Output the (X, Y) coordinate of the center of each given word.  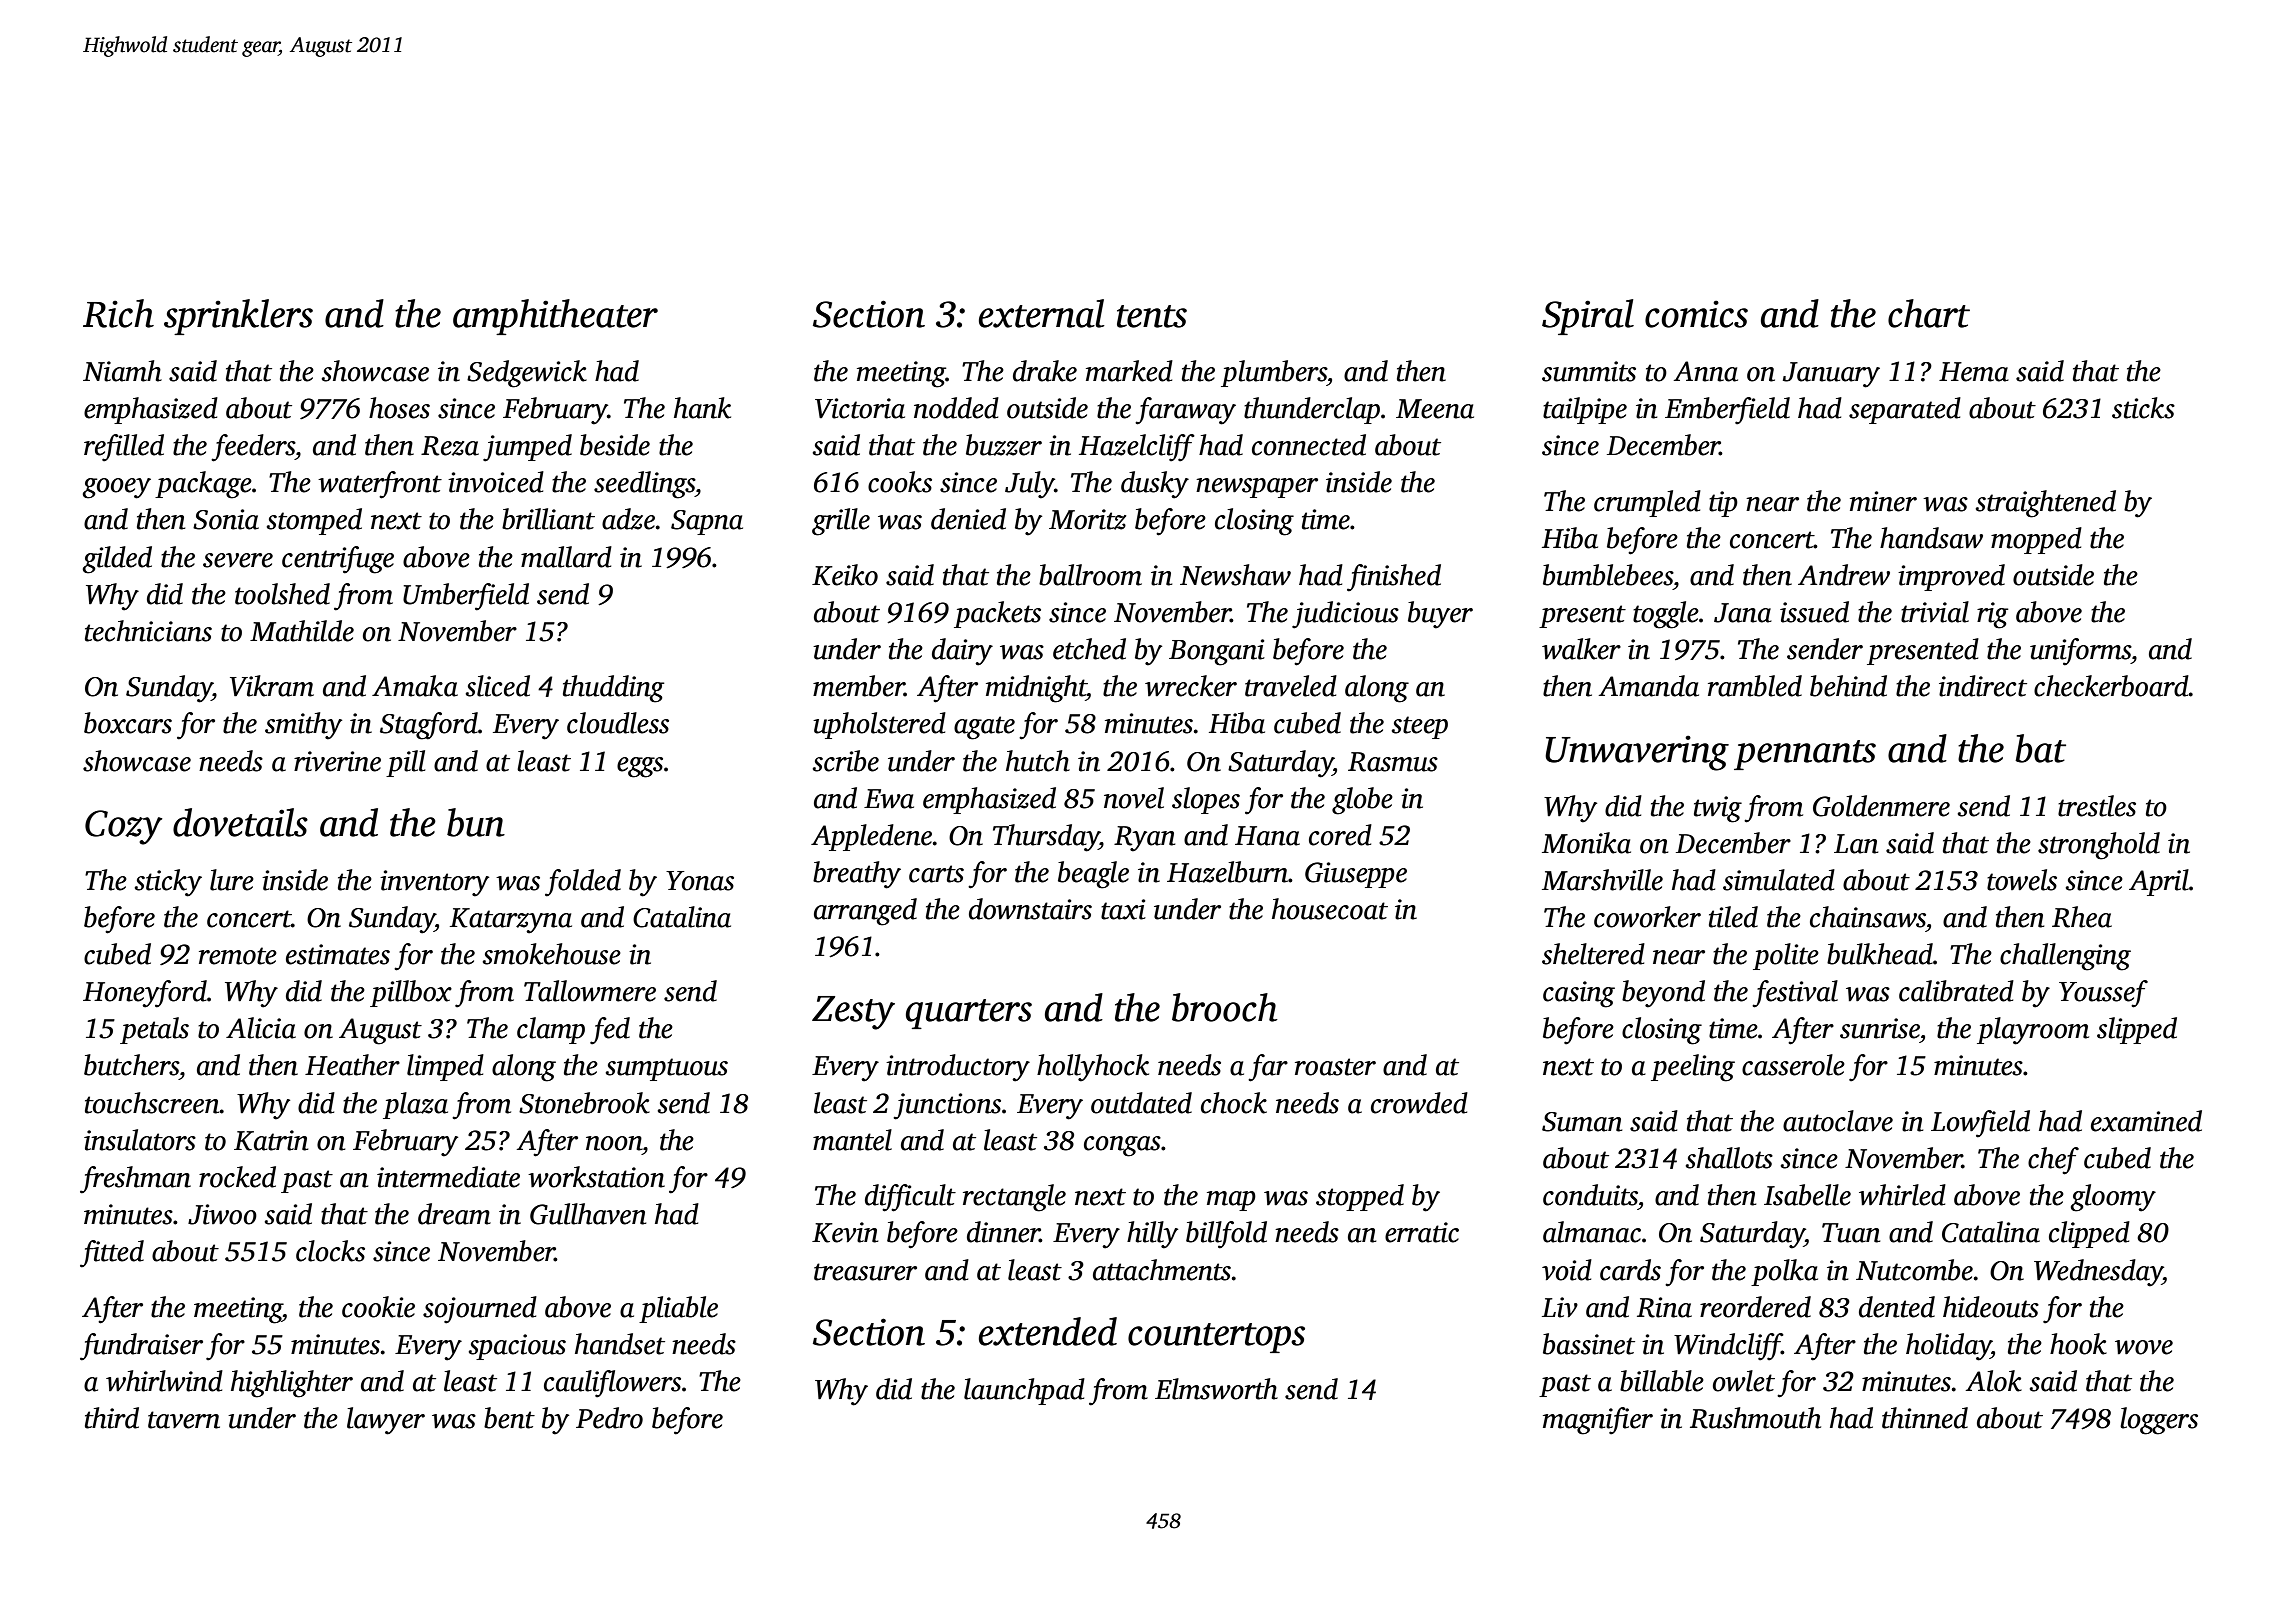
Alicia (261, 1028)
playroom (2033, 1031)
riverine (337, 761)
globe (1362, 801)
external (1042, 313)
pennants (1805, 755)
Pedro (609, 1418)
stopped (1360, 1197)
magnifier (1598, 1421)
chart (1929, 313)
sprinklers (238, 317)
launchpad (1024, 1391)
